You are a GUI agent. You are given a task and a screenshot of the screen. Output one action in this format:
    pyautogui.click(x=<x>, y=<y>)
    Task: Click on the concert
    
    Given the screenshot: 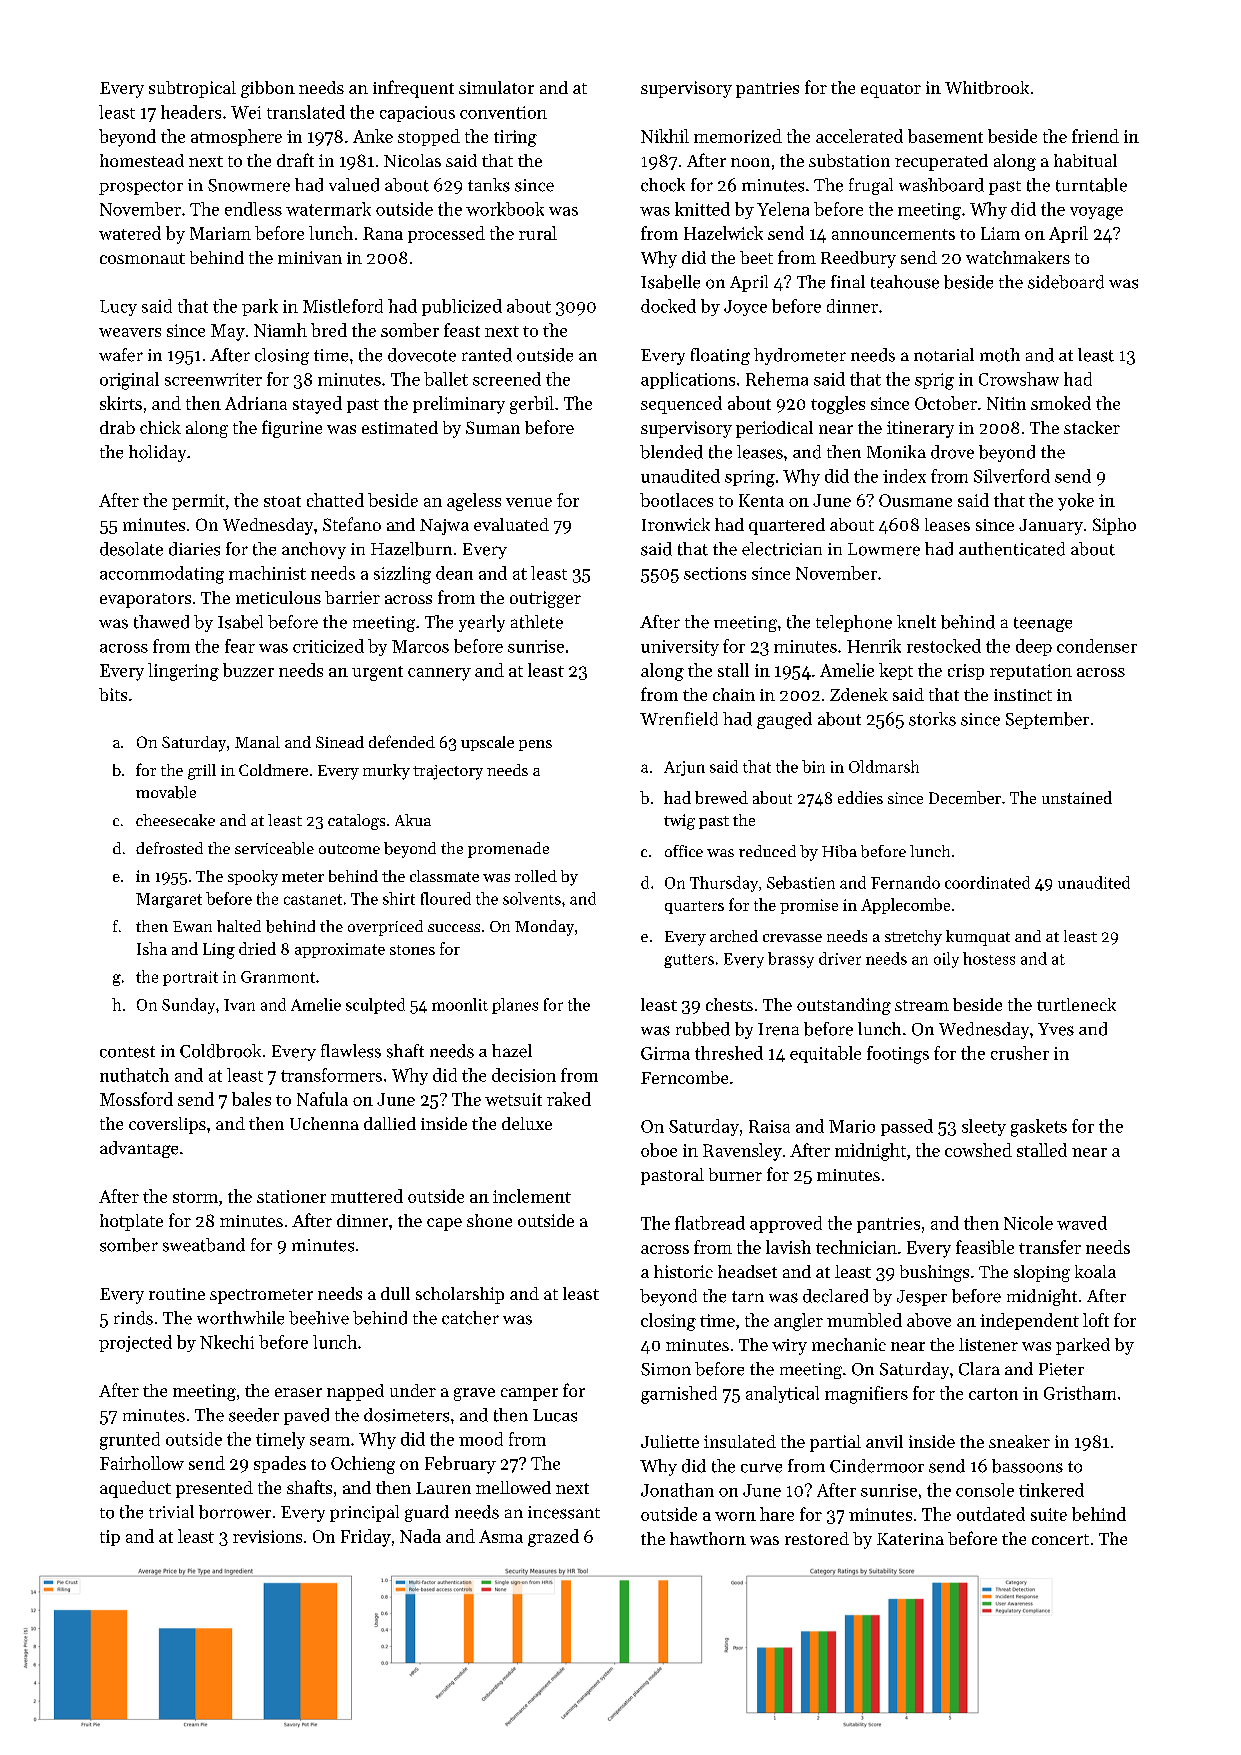 What is the action you would take?
    pyautogui.click(x=1060, y=1539)
